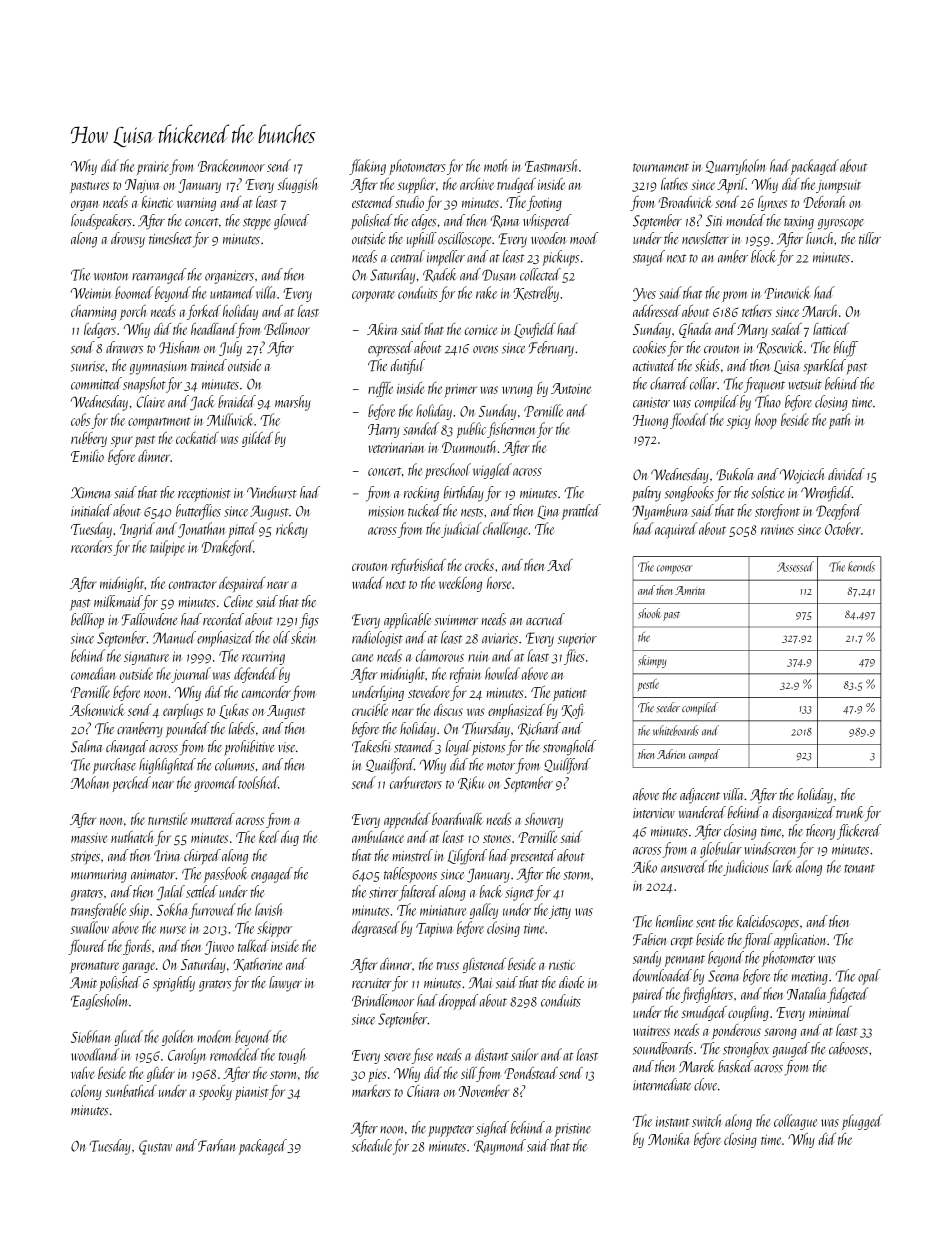  Describe the element at coordinates (196, 204) in the image. I see `warning` at that location.
